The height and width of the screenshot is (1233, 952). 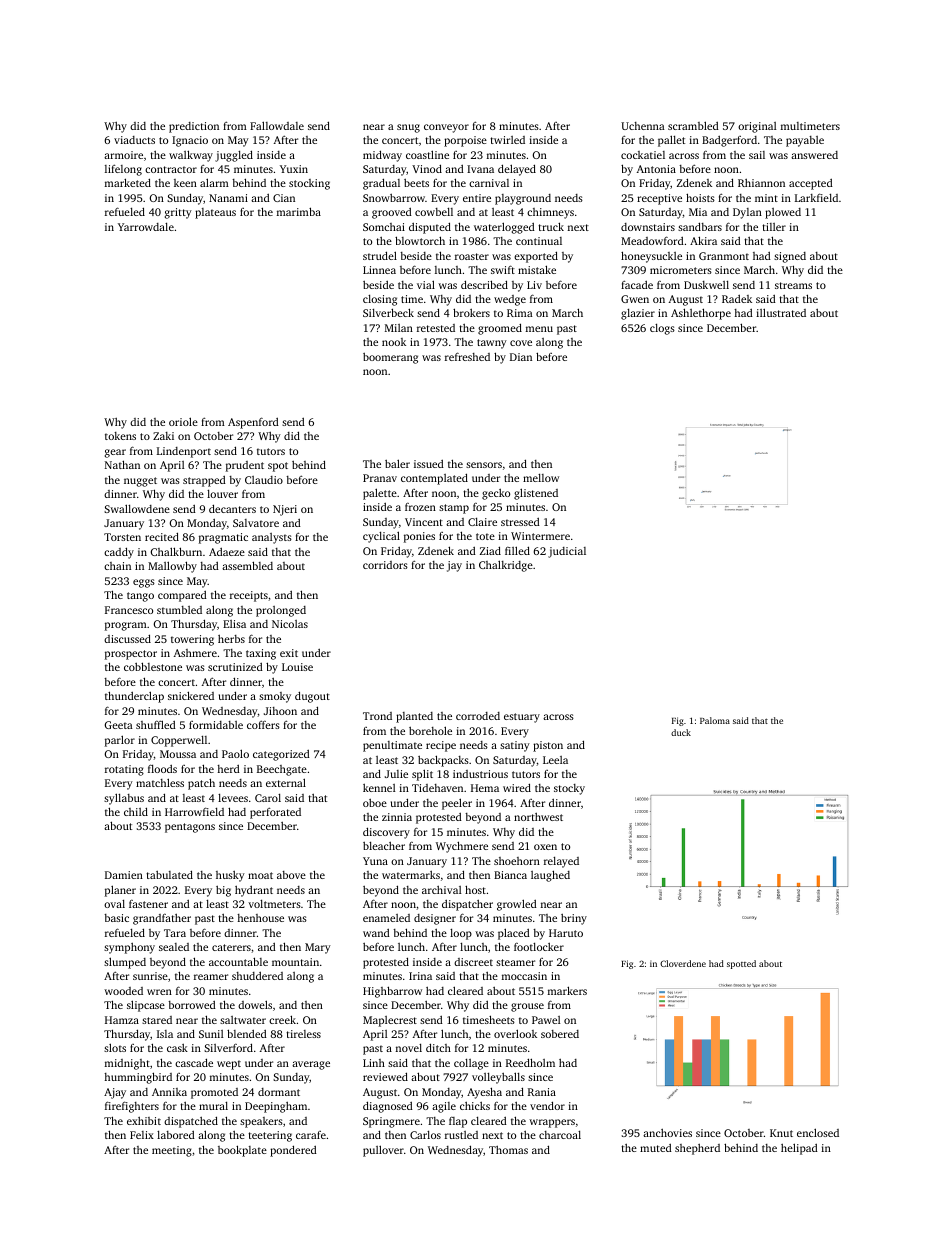 What do you see at coordinates (475, 889) in the screenshot?
I see `host` at bounding box center [475, 889].
